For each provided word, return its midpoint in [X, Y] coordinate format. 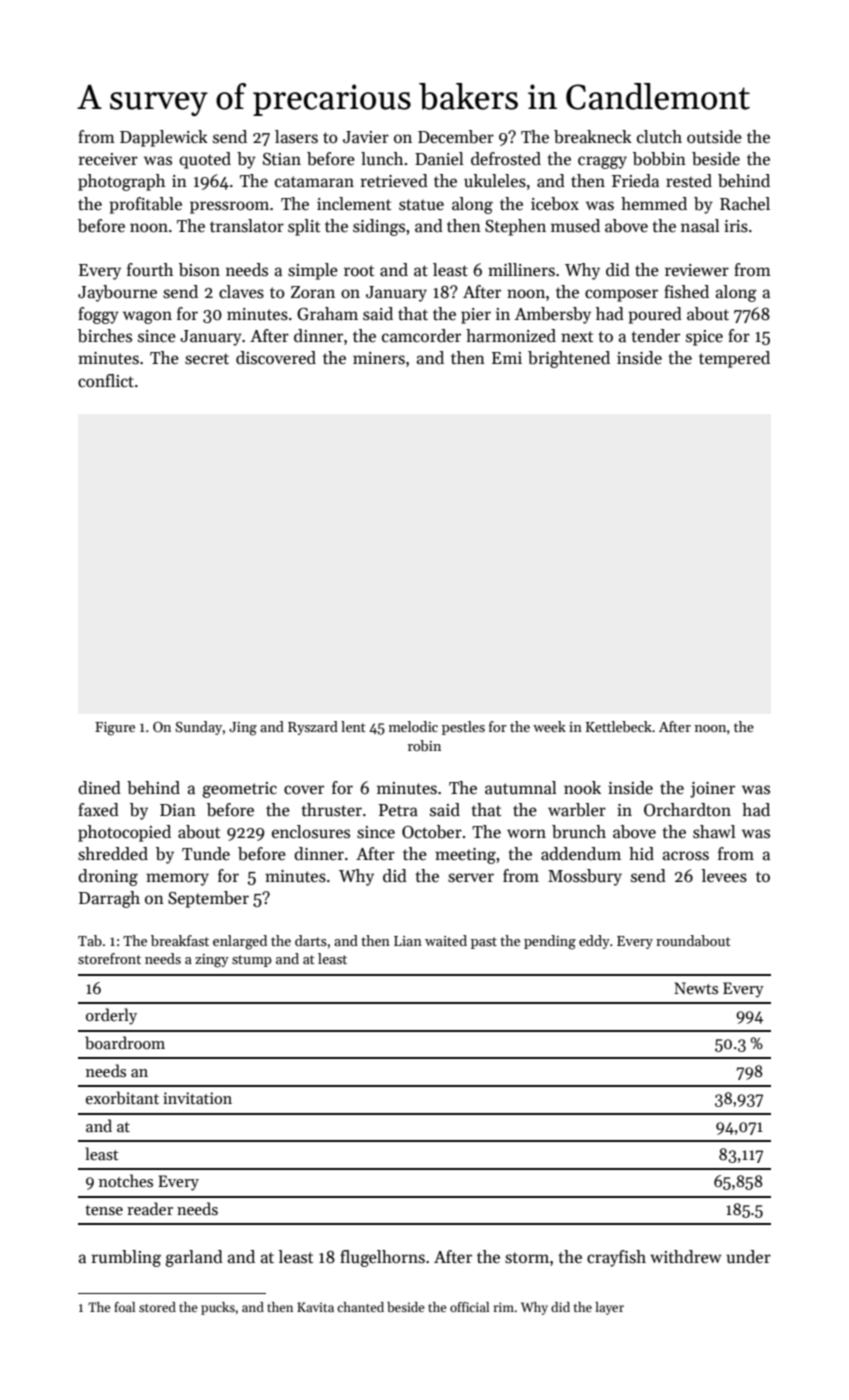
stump [252, 961]
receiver [108, 159]
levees [724, 876]
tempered [734, 359]
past [484, 943]
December [456, 137]
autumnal [521, 788]
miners [379, 358]
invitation [197, 1098]
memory [177, 879]
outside [714, 137]
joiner [712, 790]
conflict [106, 381]
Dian [178, 810]
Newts [696, 988]
